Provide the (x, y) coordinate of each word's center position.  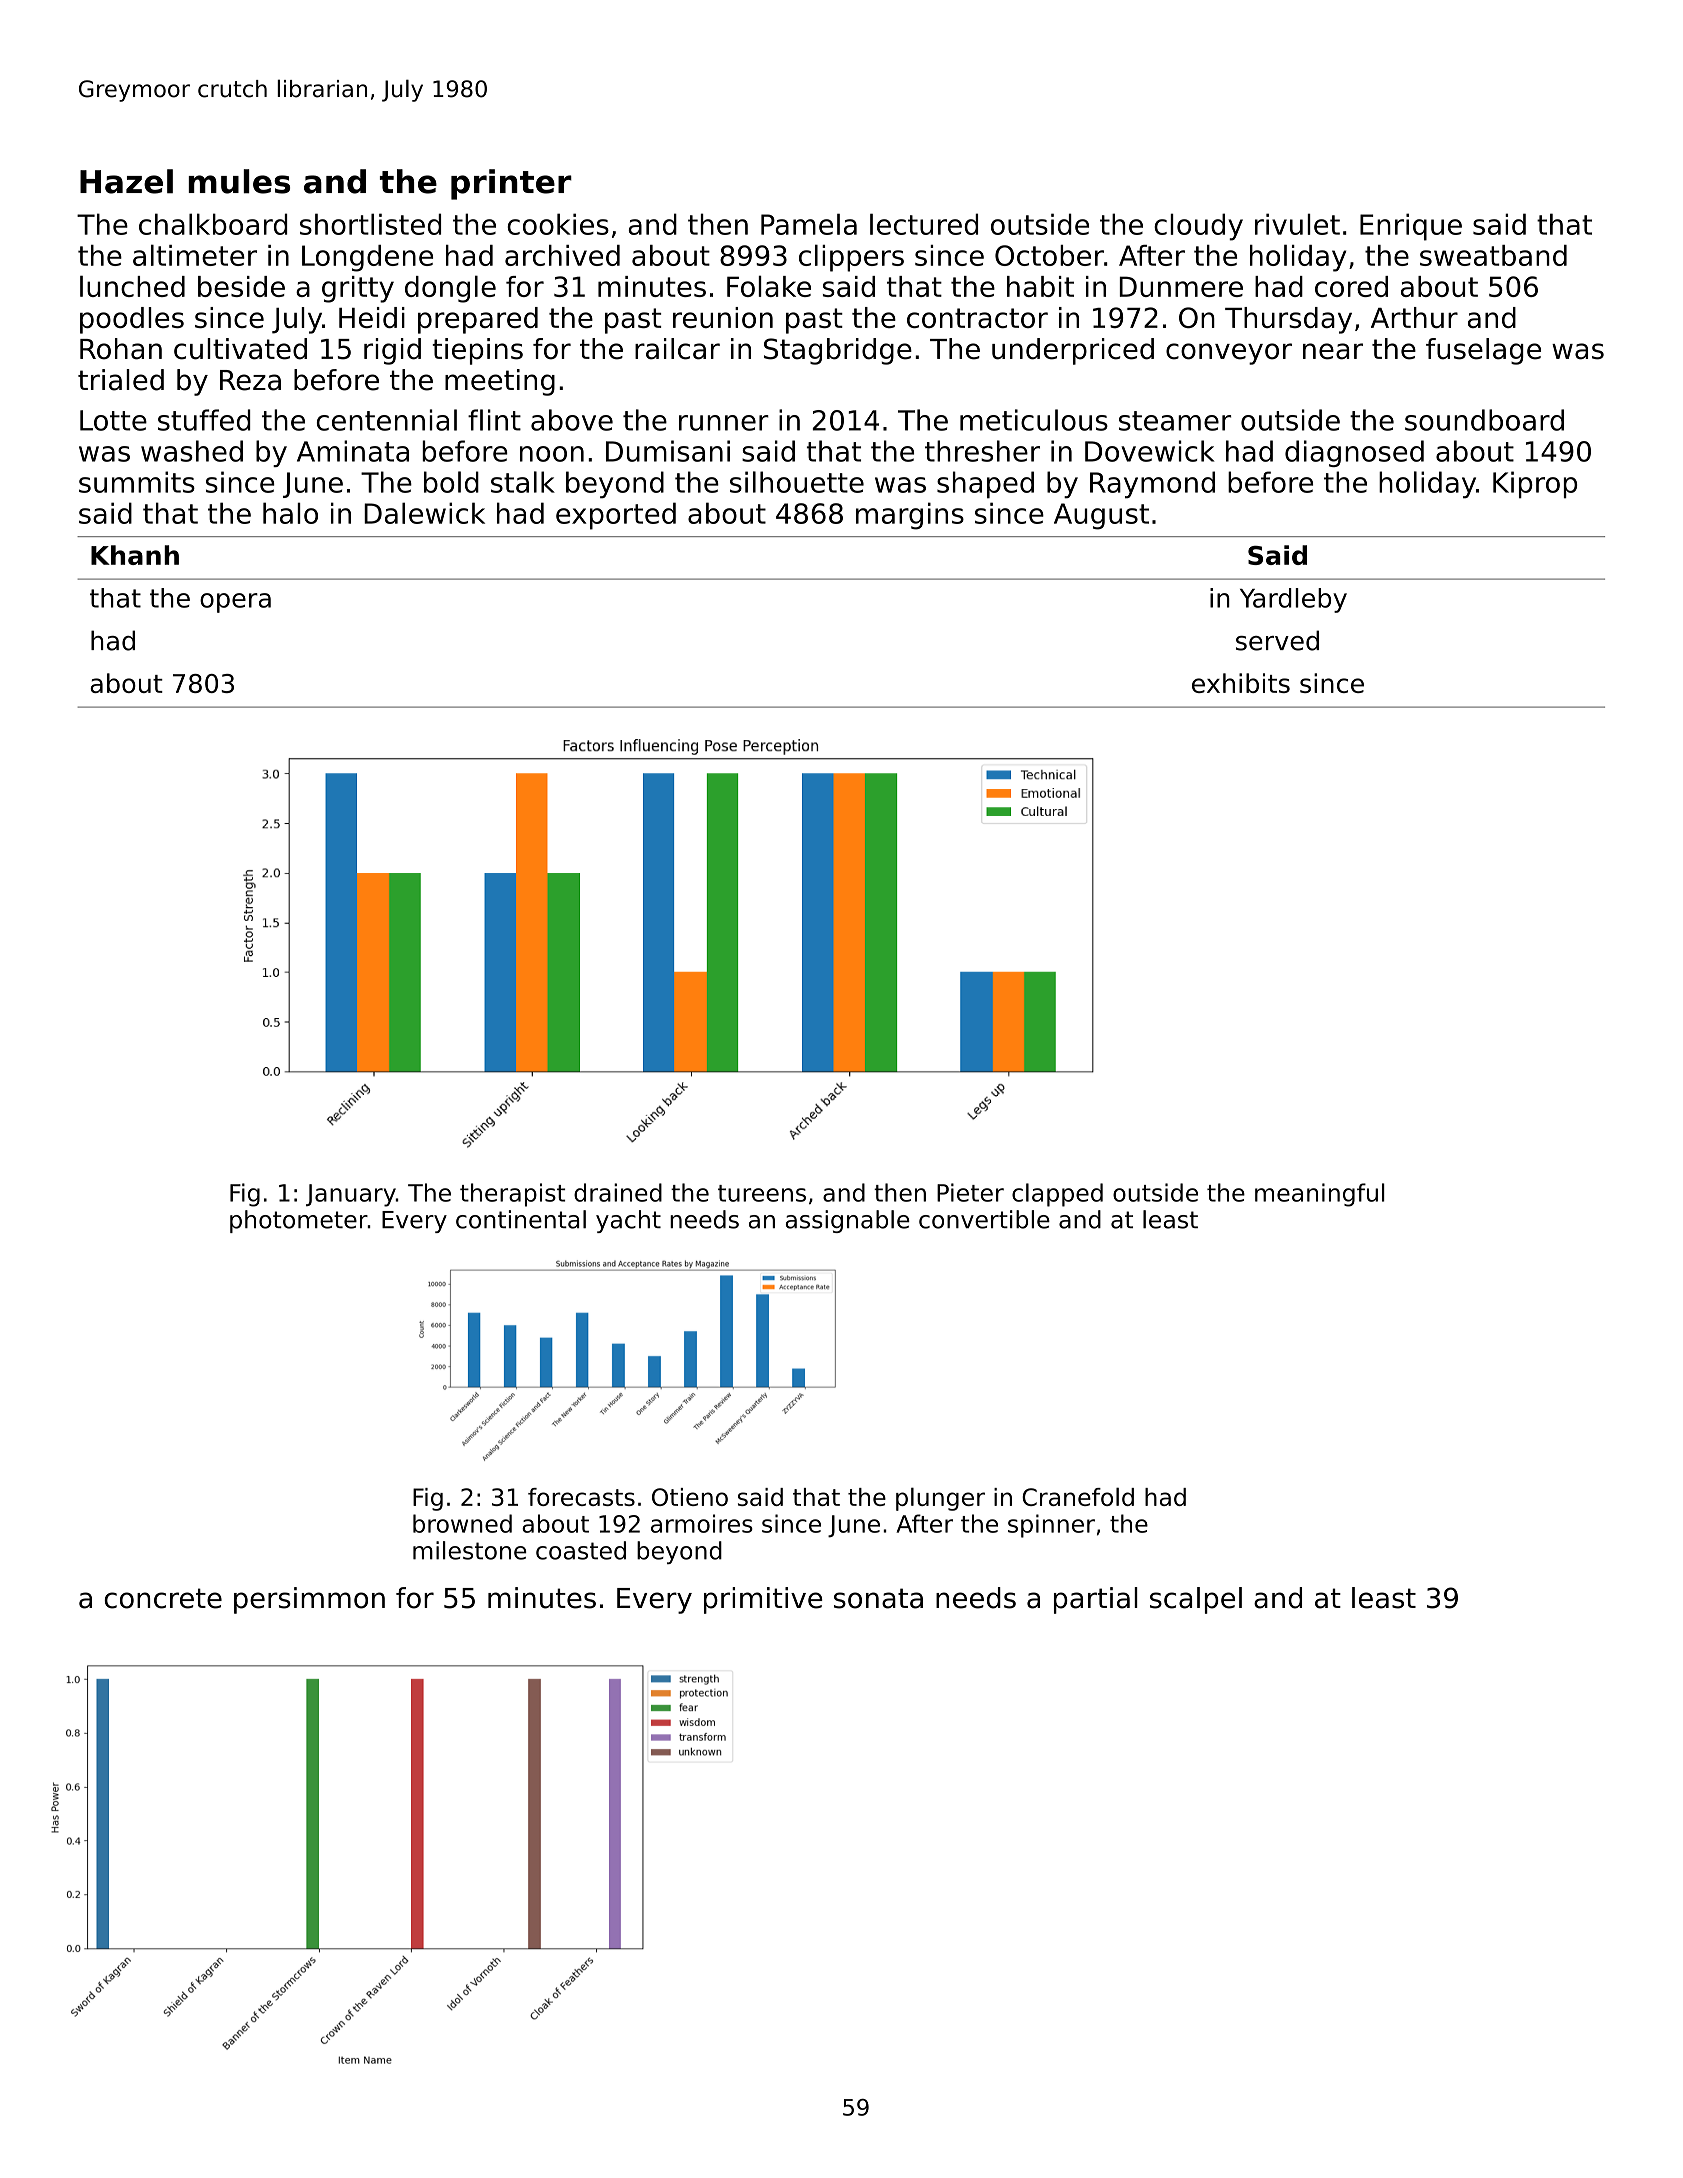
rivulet (1297, 224)
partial (1096, 1600)
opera (235, 603)
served (1277, 640)
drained (618, 1192)
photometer (299, 1221)
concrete (163, 1598)
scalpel (1196, 1600)
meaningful (1320, 1195)
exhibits (1241, 683)
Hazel (126, 181)
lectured (924, 224)
